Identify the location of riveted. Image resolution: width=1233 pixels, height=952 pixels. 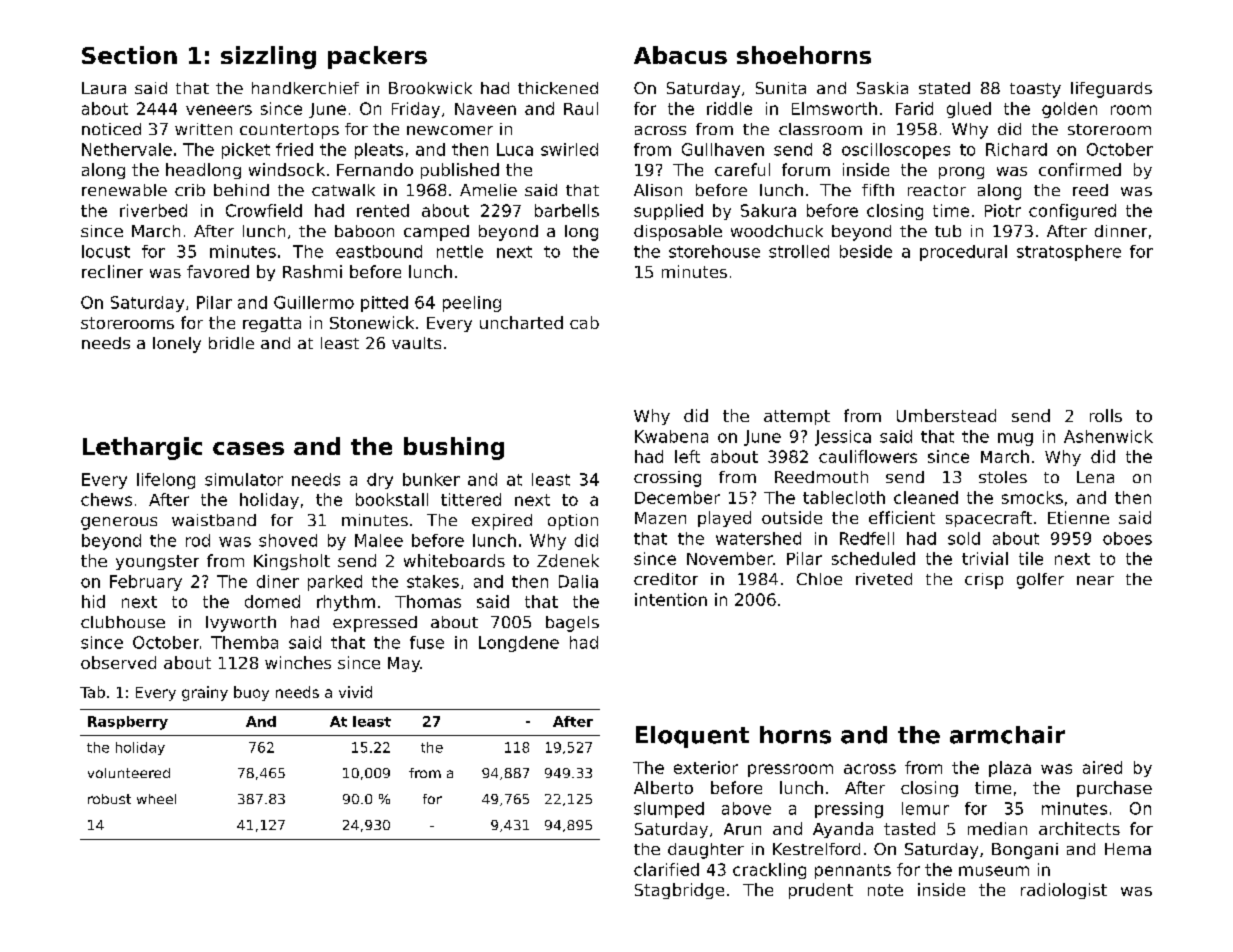
(884, 579).
